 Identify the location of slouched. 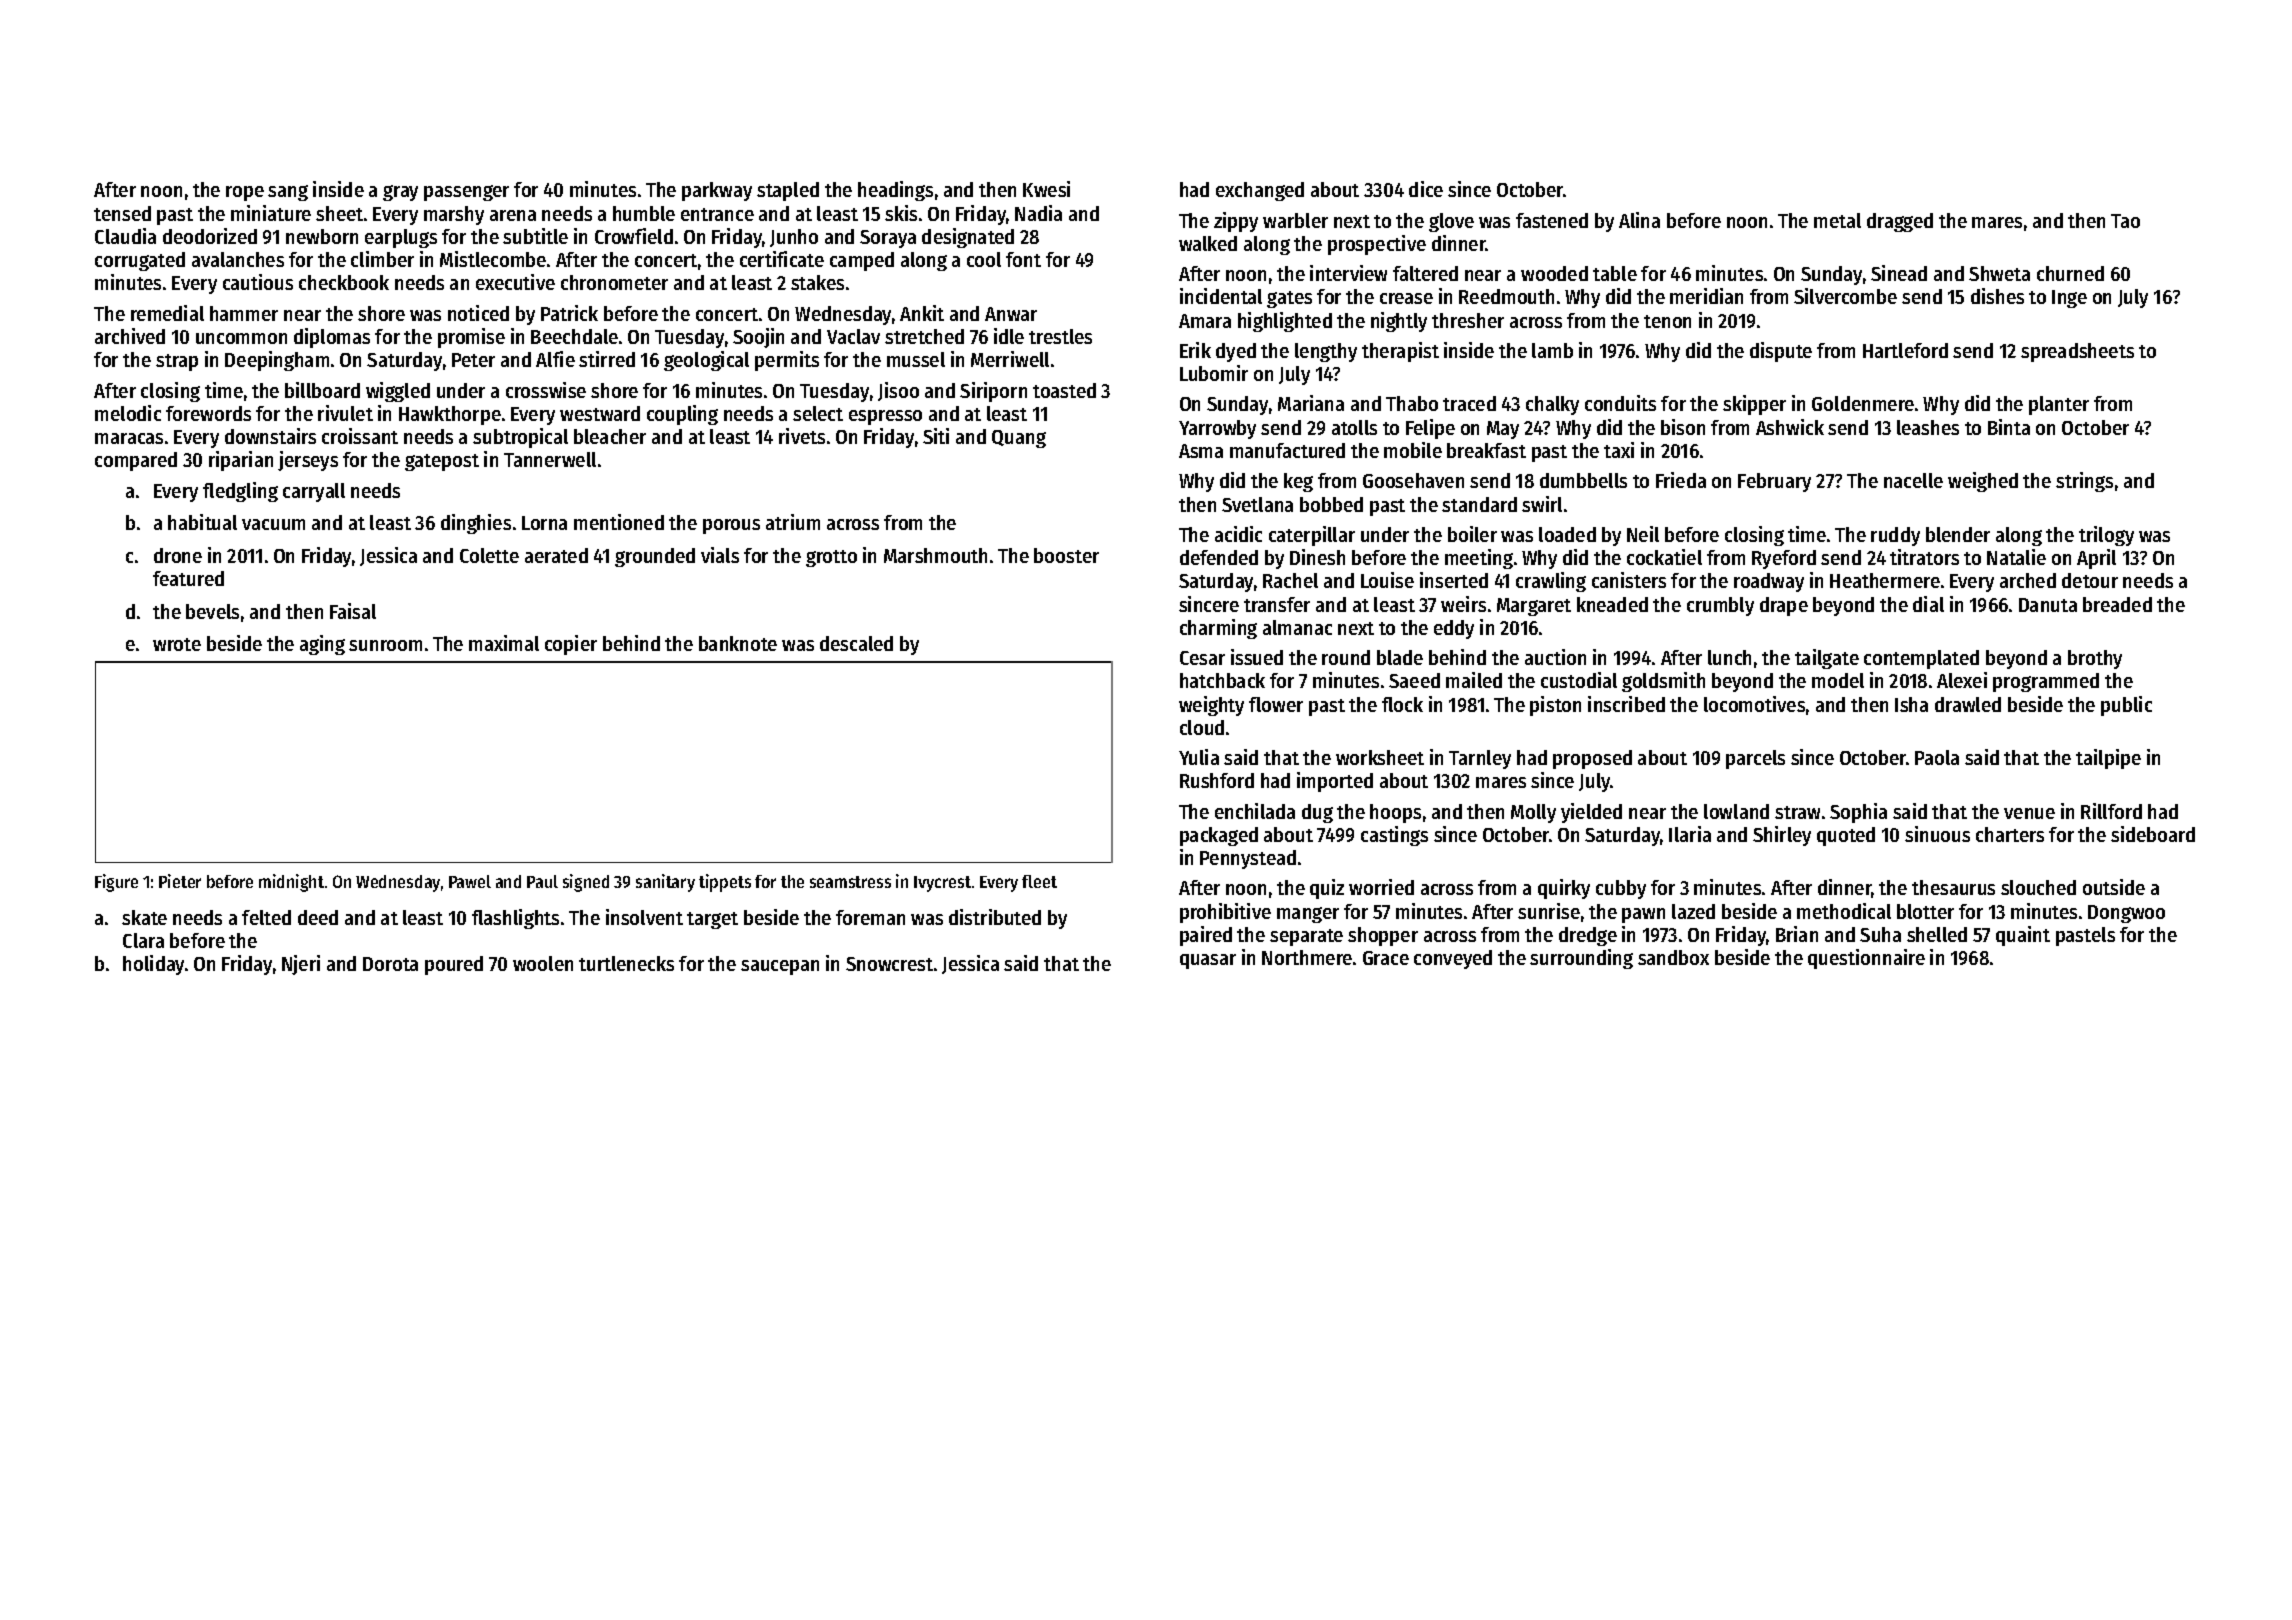
(2038, 887).
